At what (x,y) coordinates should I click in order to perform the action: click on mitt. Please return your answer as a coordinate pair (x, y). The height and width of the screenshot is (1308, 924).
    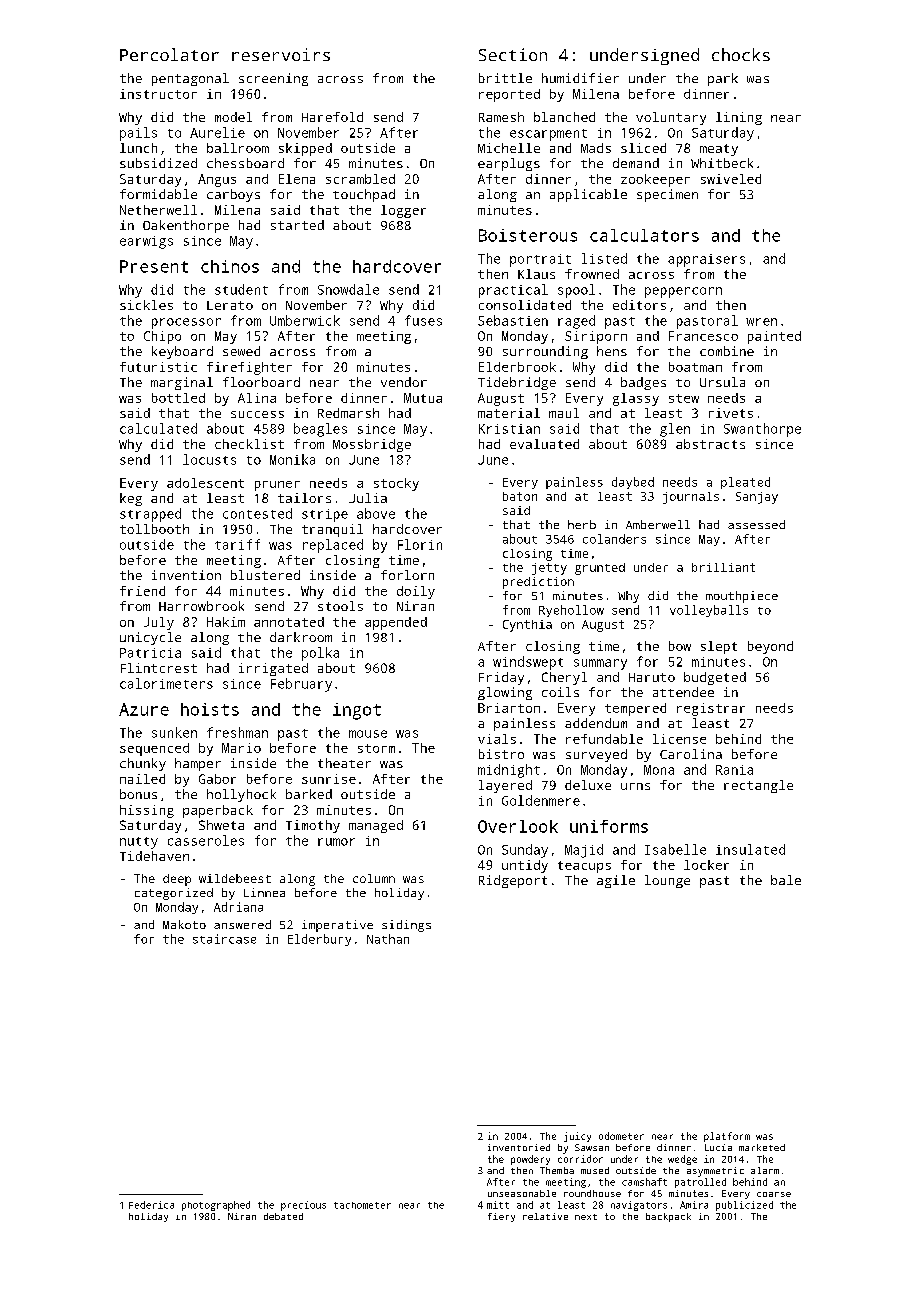
    Looking at the image, I should click on (498, 1205).
